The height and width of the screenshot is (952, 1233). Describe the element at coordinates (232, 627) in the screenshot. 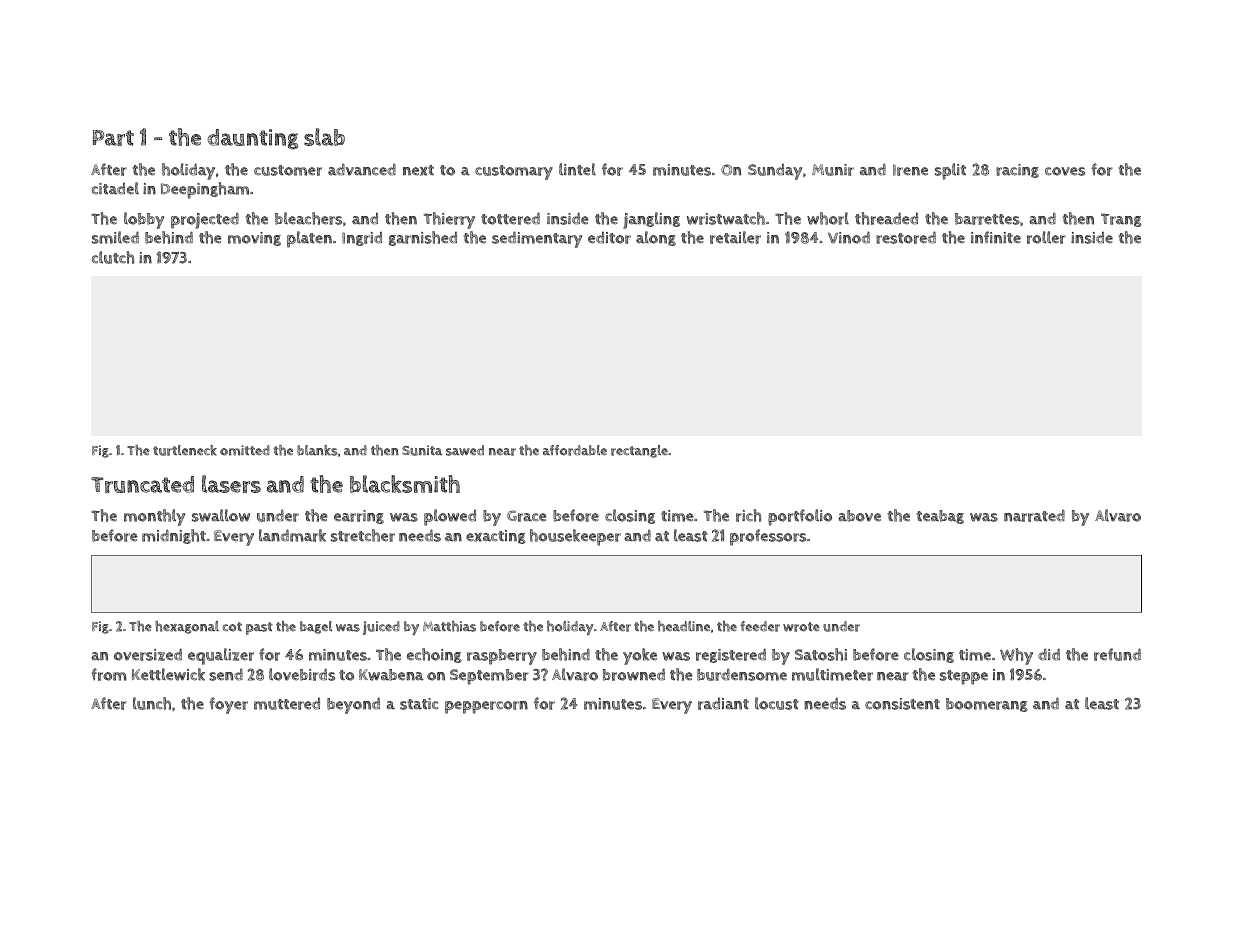

I see `cot` at that location.
